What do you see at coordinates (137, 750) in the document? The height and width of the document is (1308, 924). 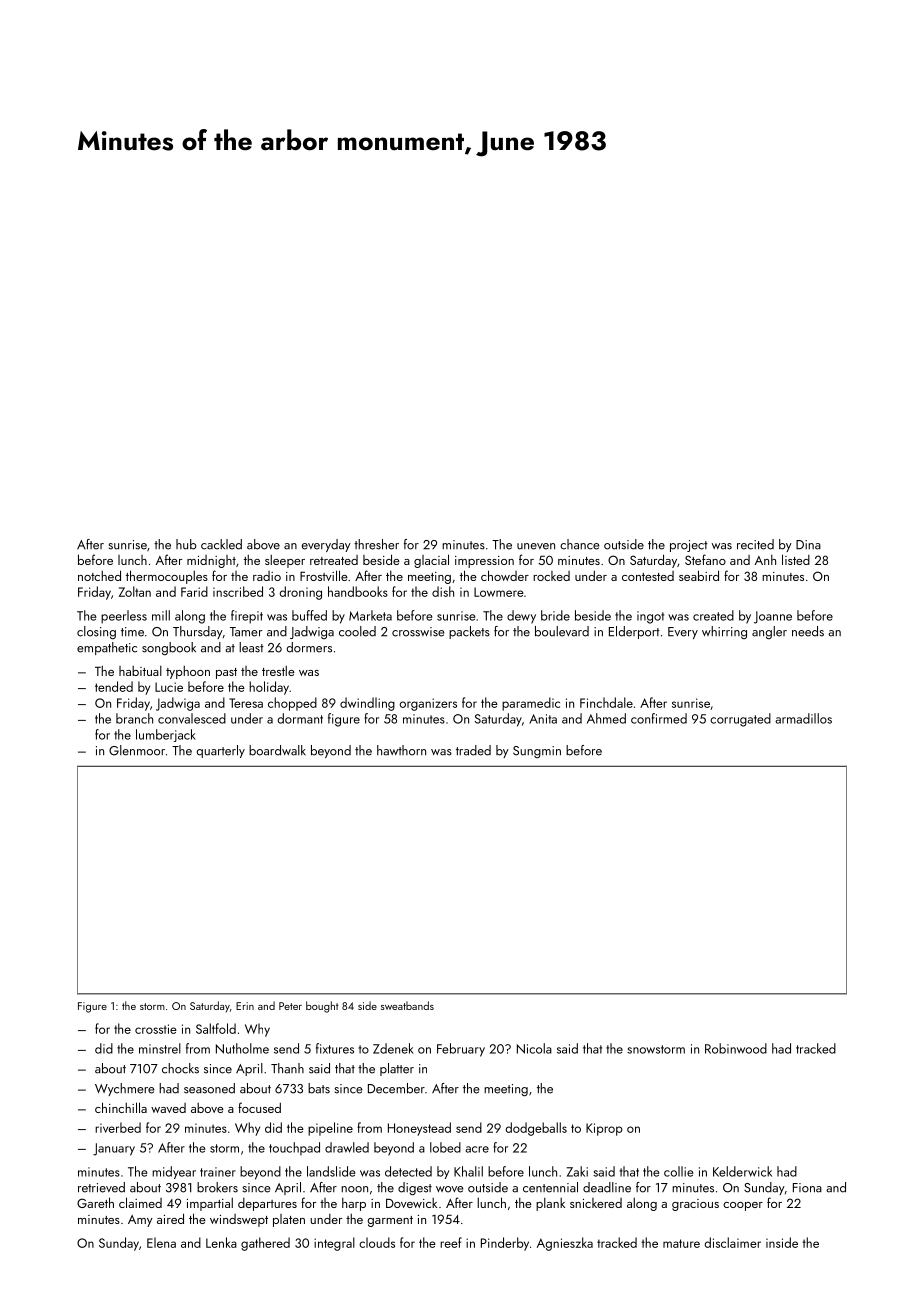 I see `Glenmoor` at bounding box center [137, 750].
